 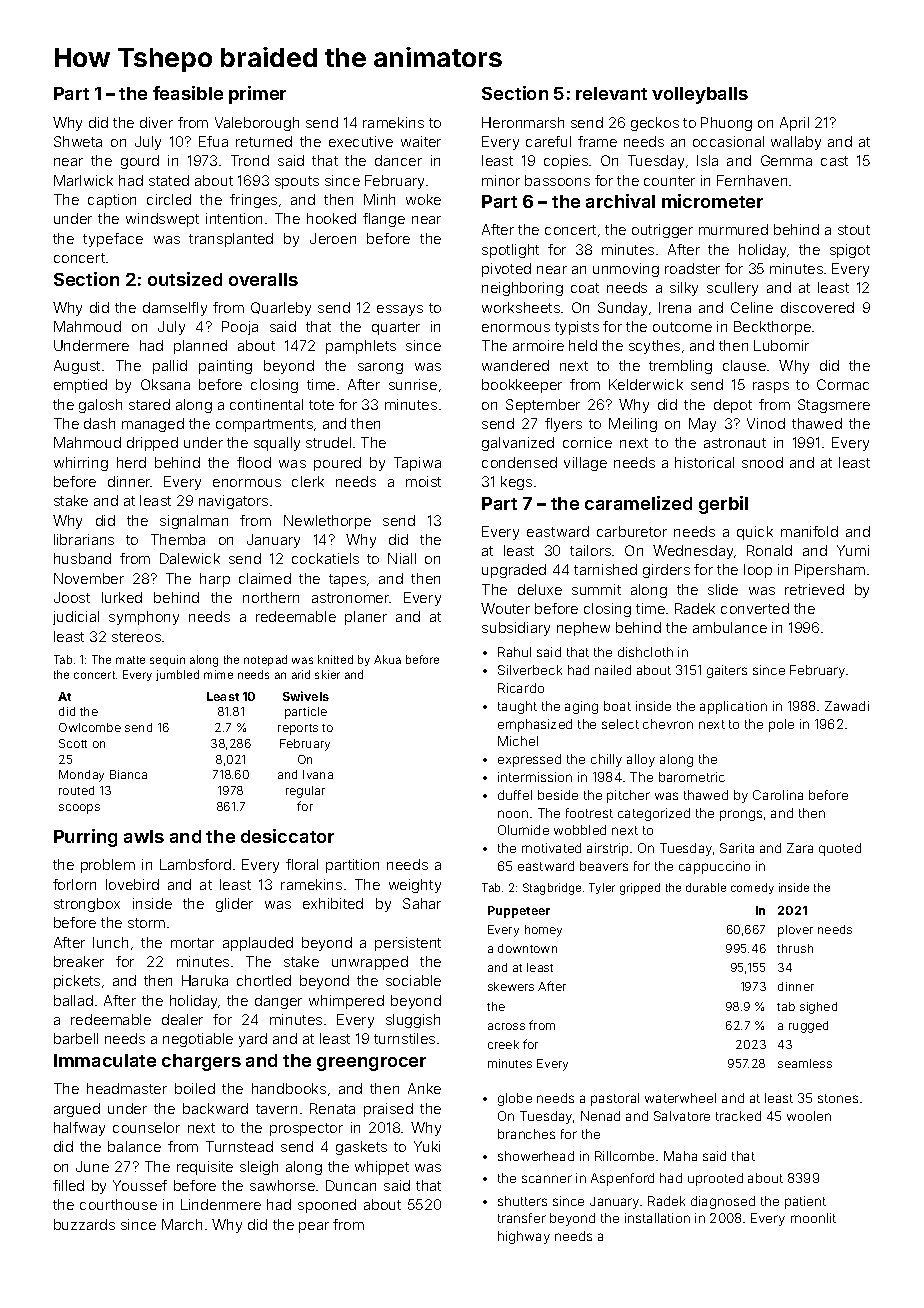 What do you see at coordinates (524, 1237) in the image?
I see `highway` at bounding box center [524, 1237].
